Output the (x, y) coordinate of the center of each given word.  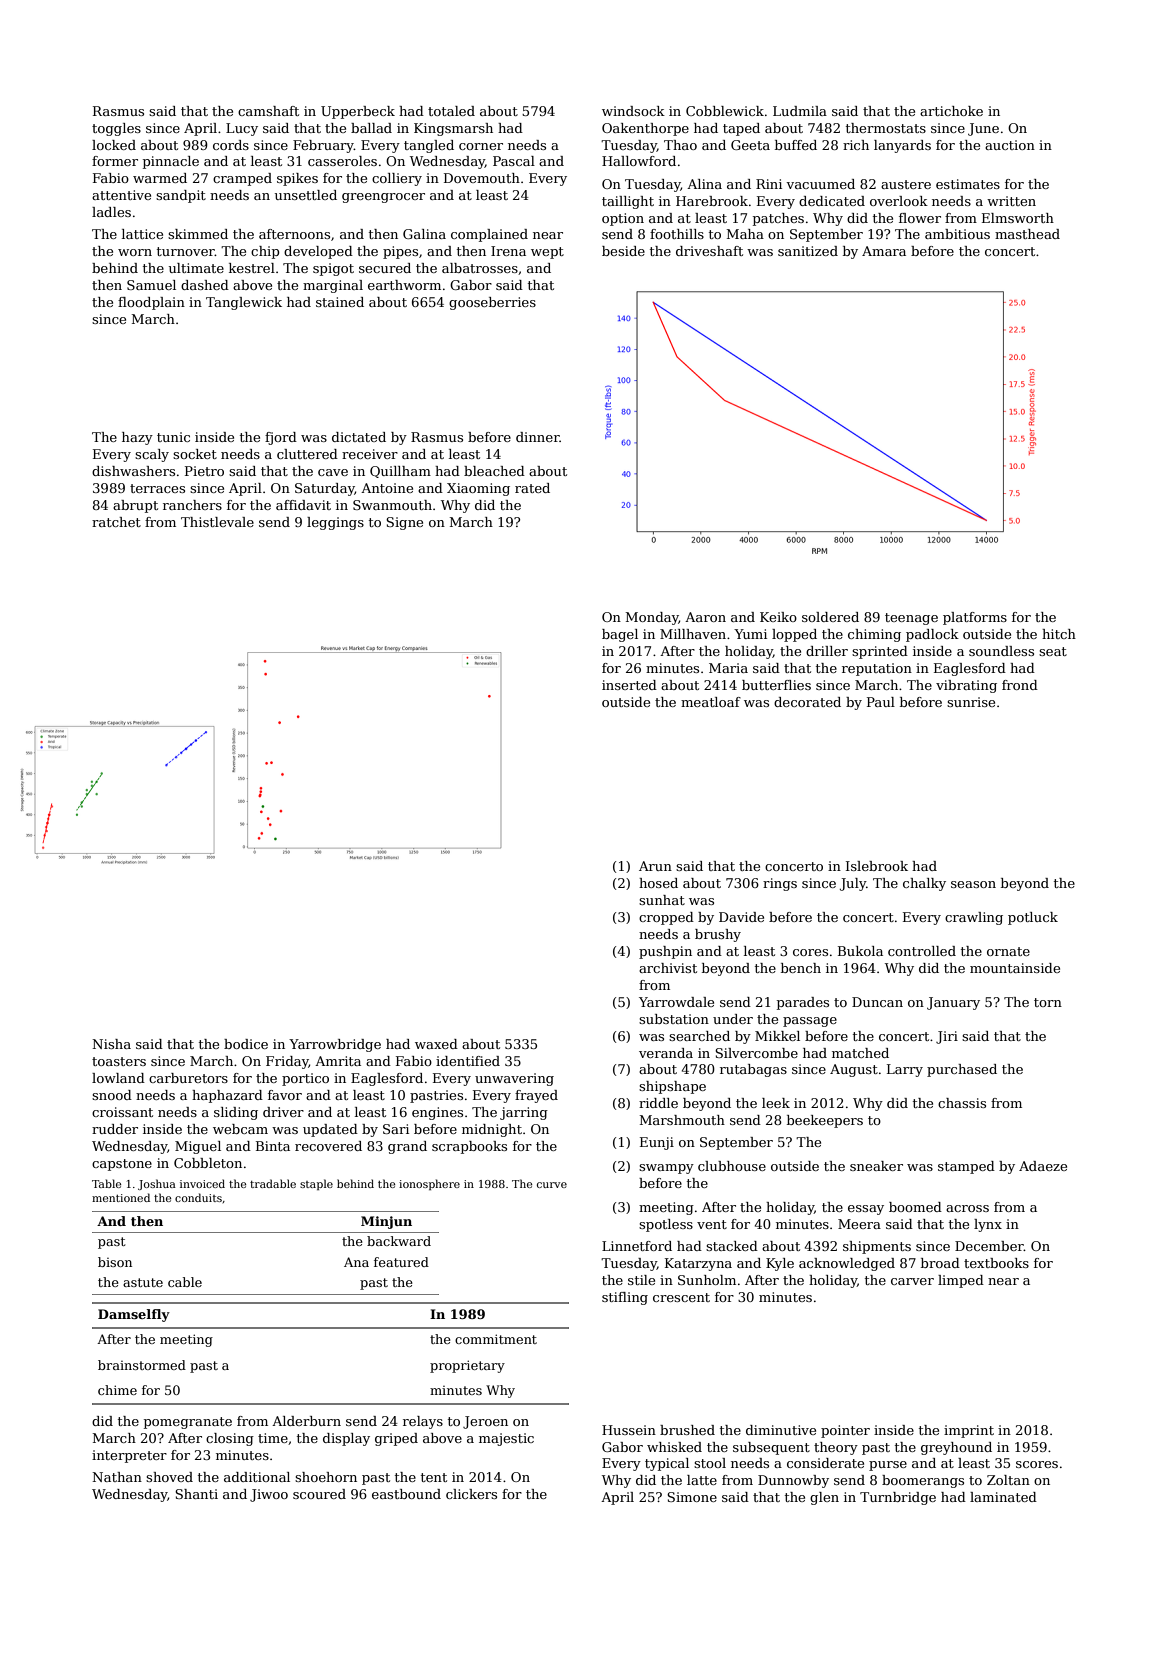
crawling (974, 918)
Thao (680, 145)
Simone (692, 1497)
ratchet (116, 522)
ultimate (196, 268)
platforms (975, 618)
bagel (620, 635)
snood (112, 1095)
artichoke (951, 111)
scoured (319, 1494)
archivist (668, 968)
